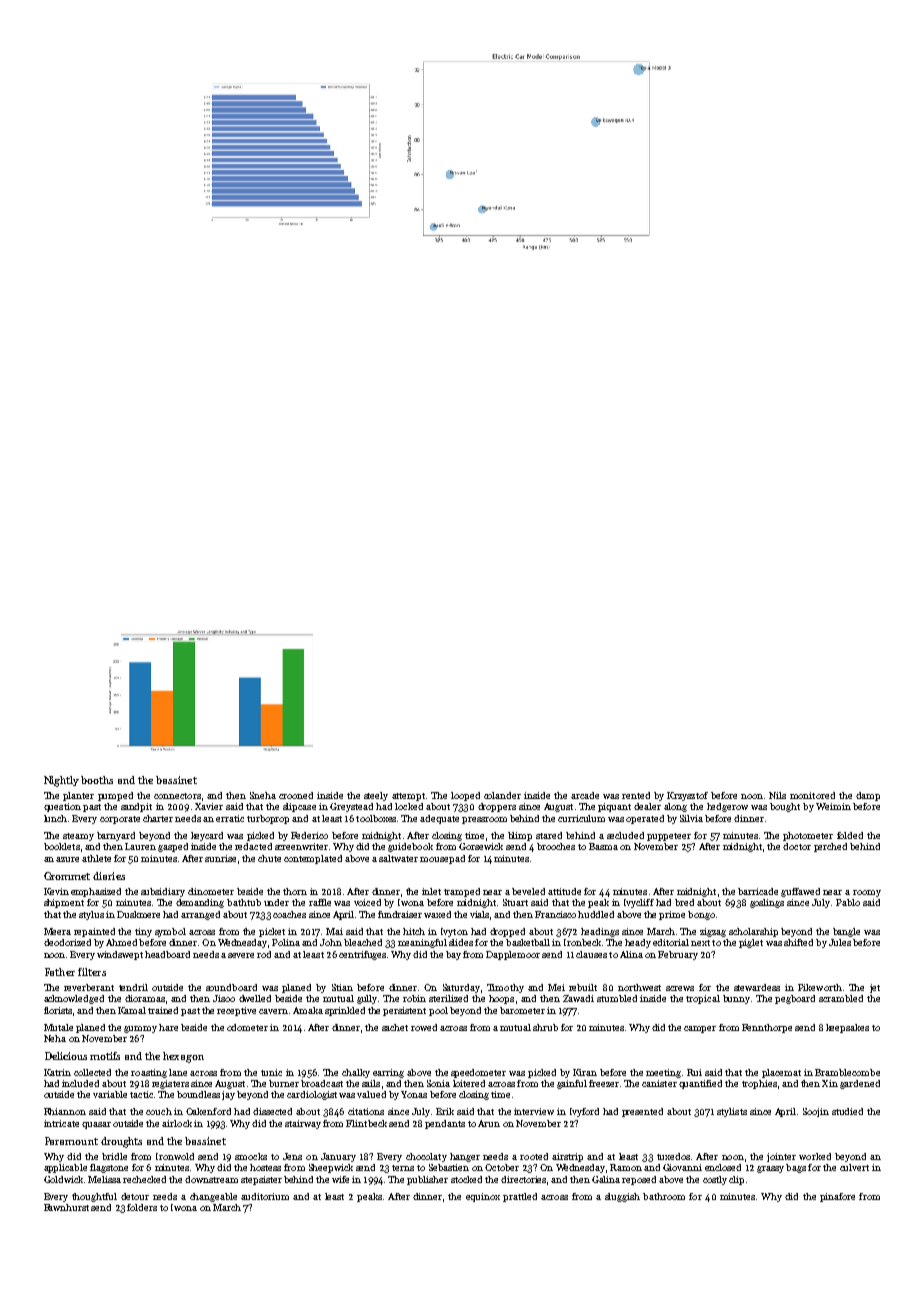  I want to click on Nils, so click(777, 795).
